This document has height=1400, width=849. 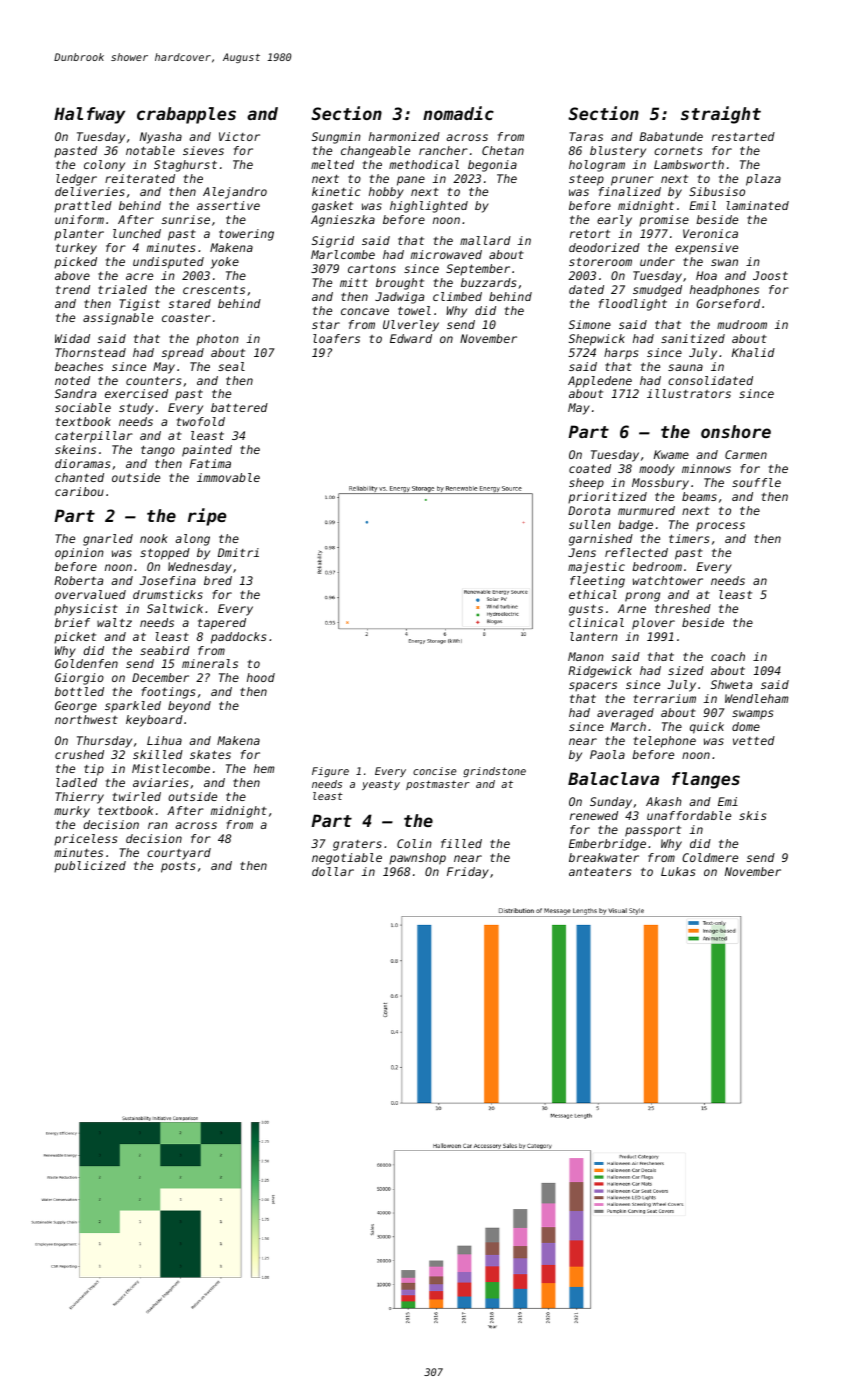 What do you see at coordinates (186, 219) in the document?
I see `sunrise` at bounding box center [186, 219].
